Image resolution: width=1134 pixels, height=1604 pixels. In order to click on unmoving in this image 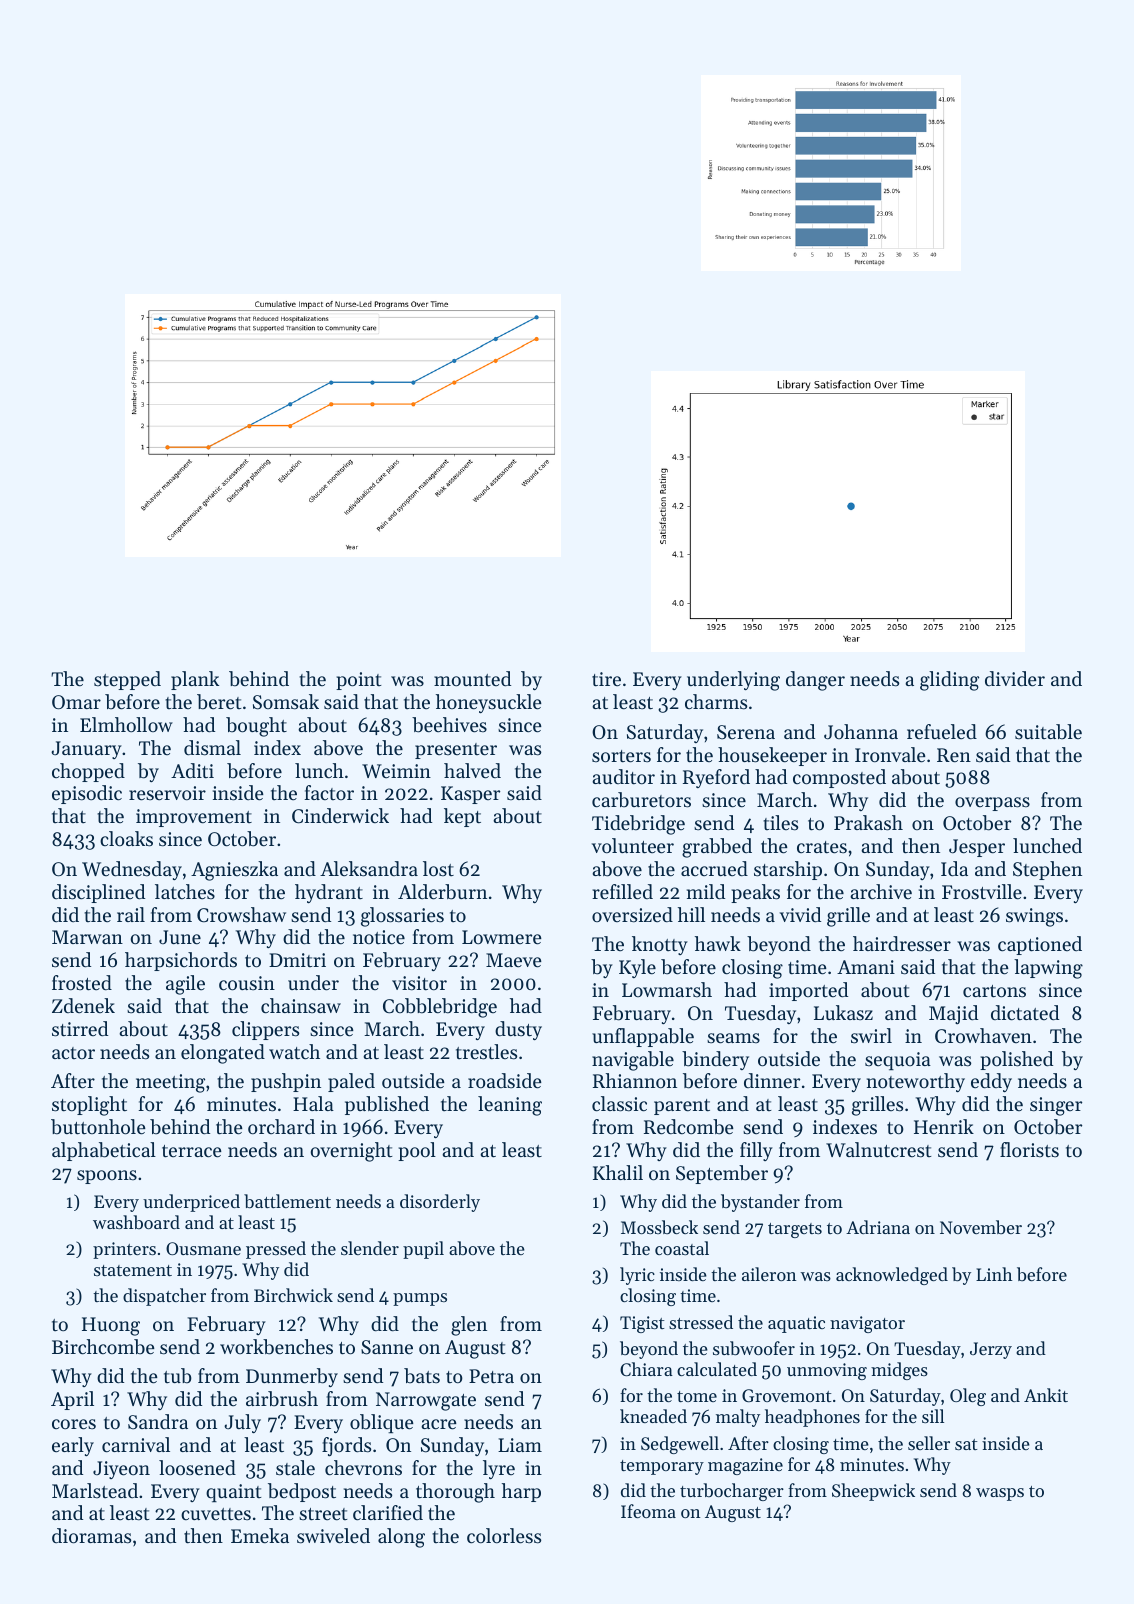, I will do `click(827, 1371)`.
